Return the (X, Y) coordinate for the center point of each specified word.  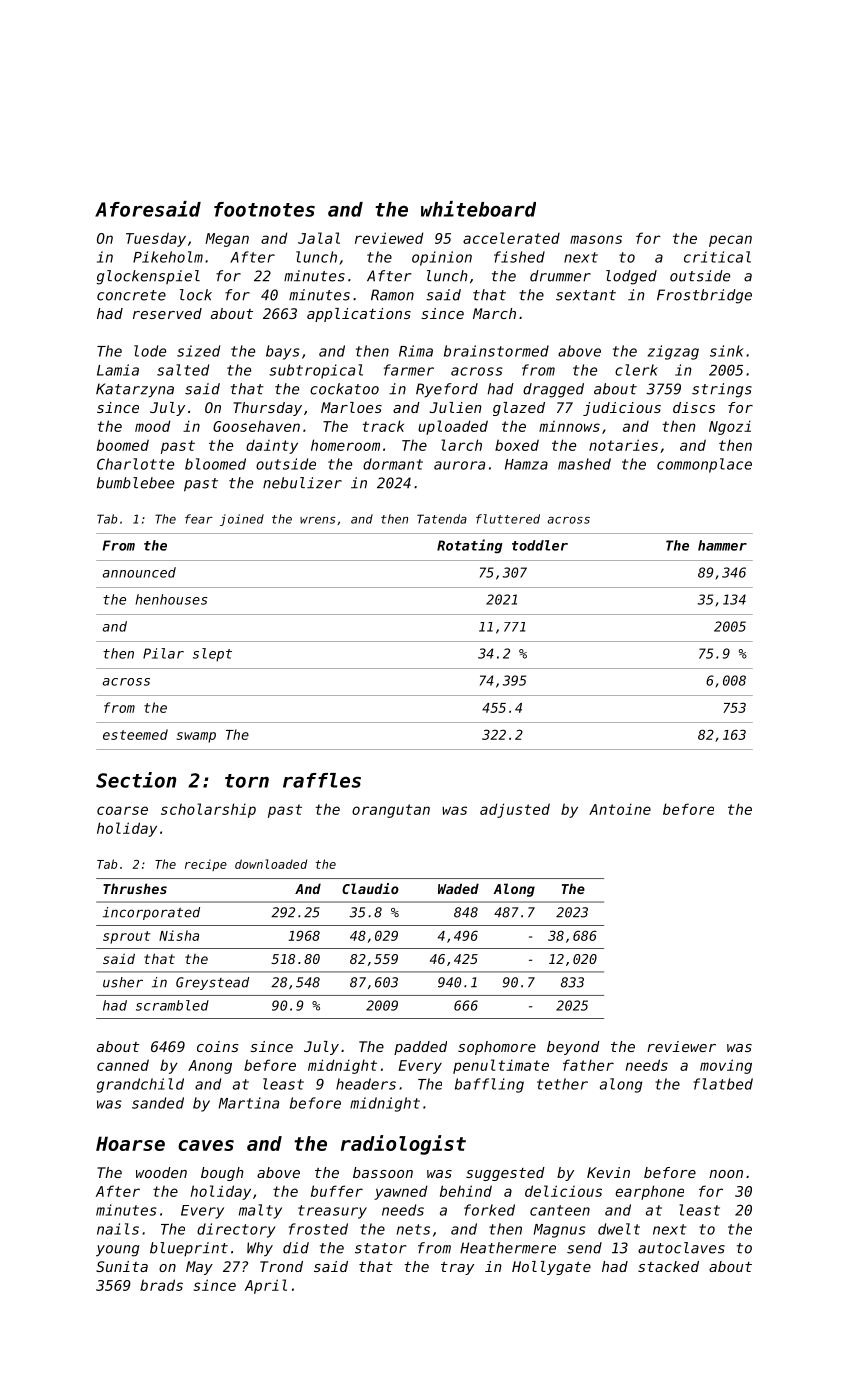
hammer (722, 545)
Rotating (470, 546)
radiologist (403, 1145)
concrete (131, 295)
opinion (442, 258)
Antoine (620, 809)
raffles (322, 780)
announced (139, 572)
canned (123, 1065)
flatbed (723, 1084)
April (266, 1286)
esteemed (135, 734)
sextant (586, 295)
